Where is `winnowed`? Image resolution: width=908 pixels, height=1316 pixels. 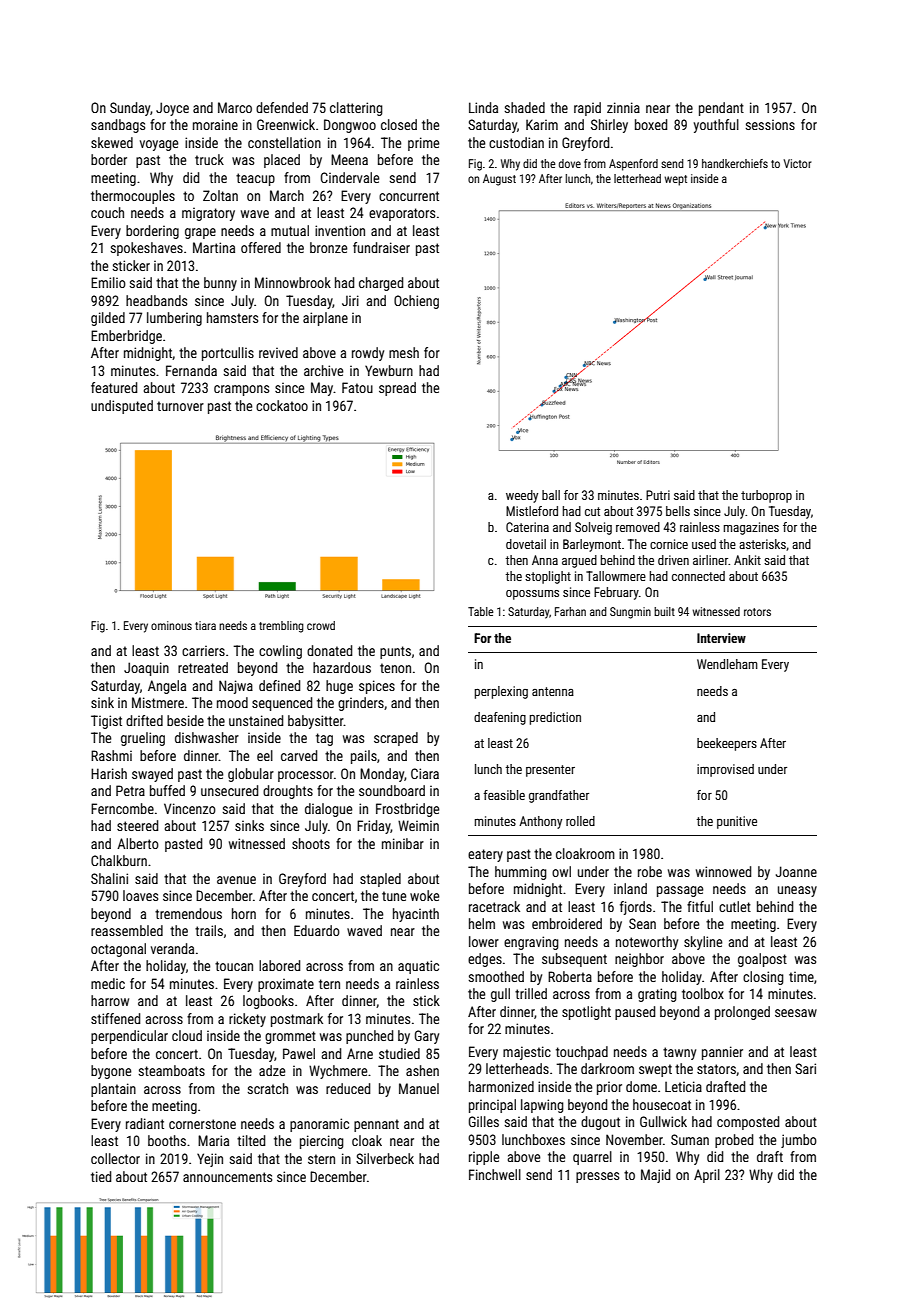 winnowed is located at coordinates (723, 871).
